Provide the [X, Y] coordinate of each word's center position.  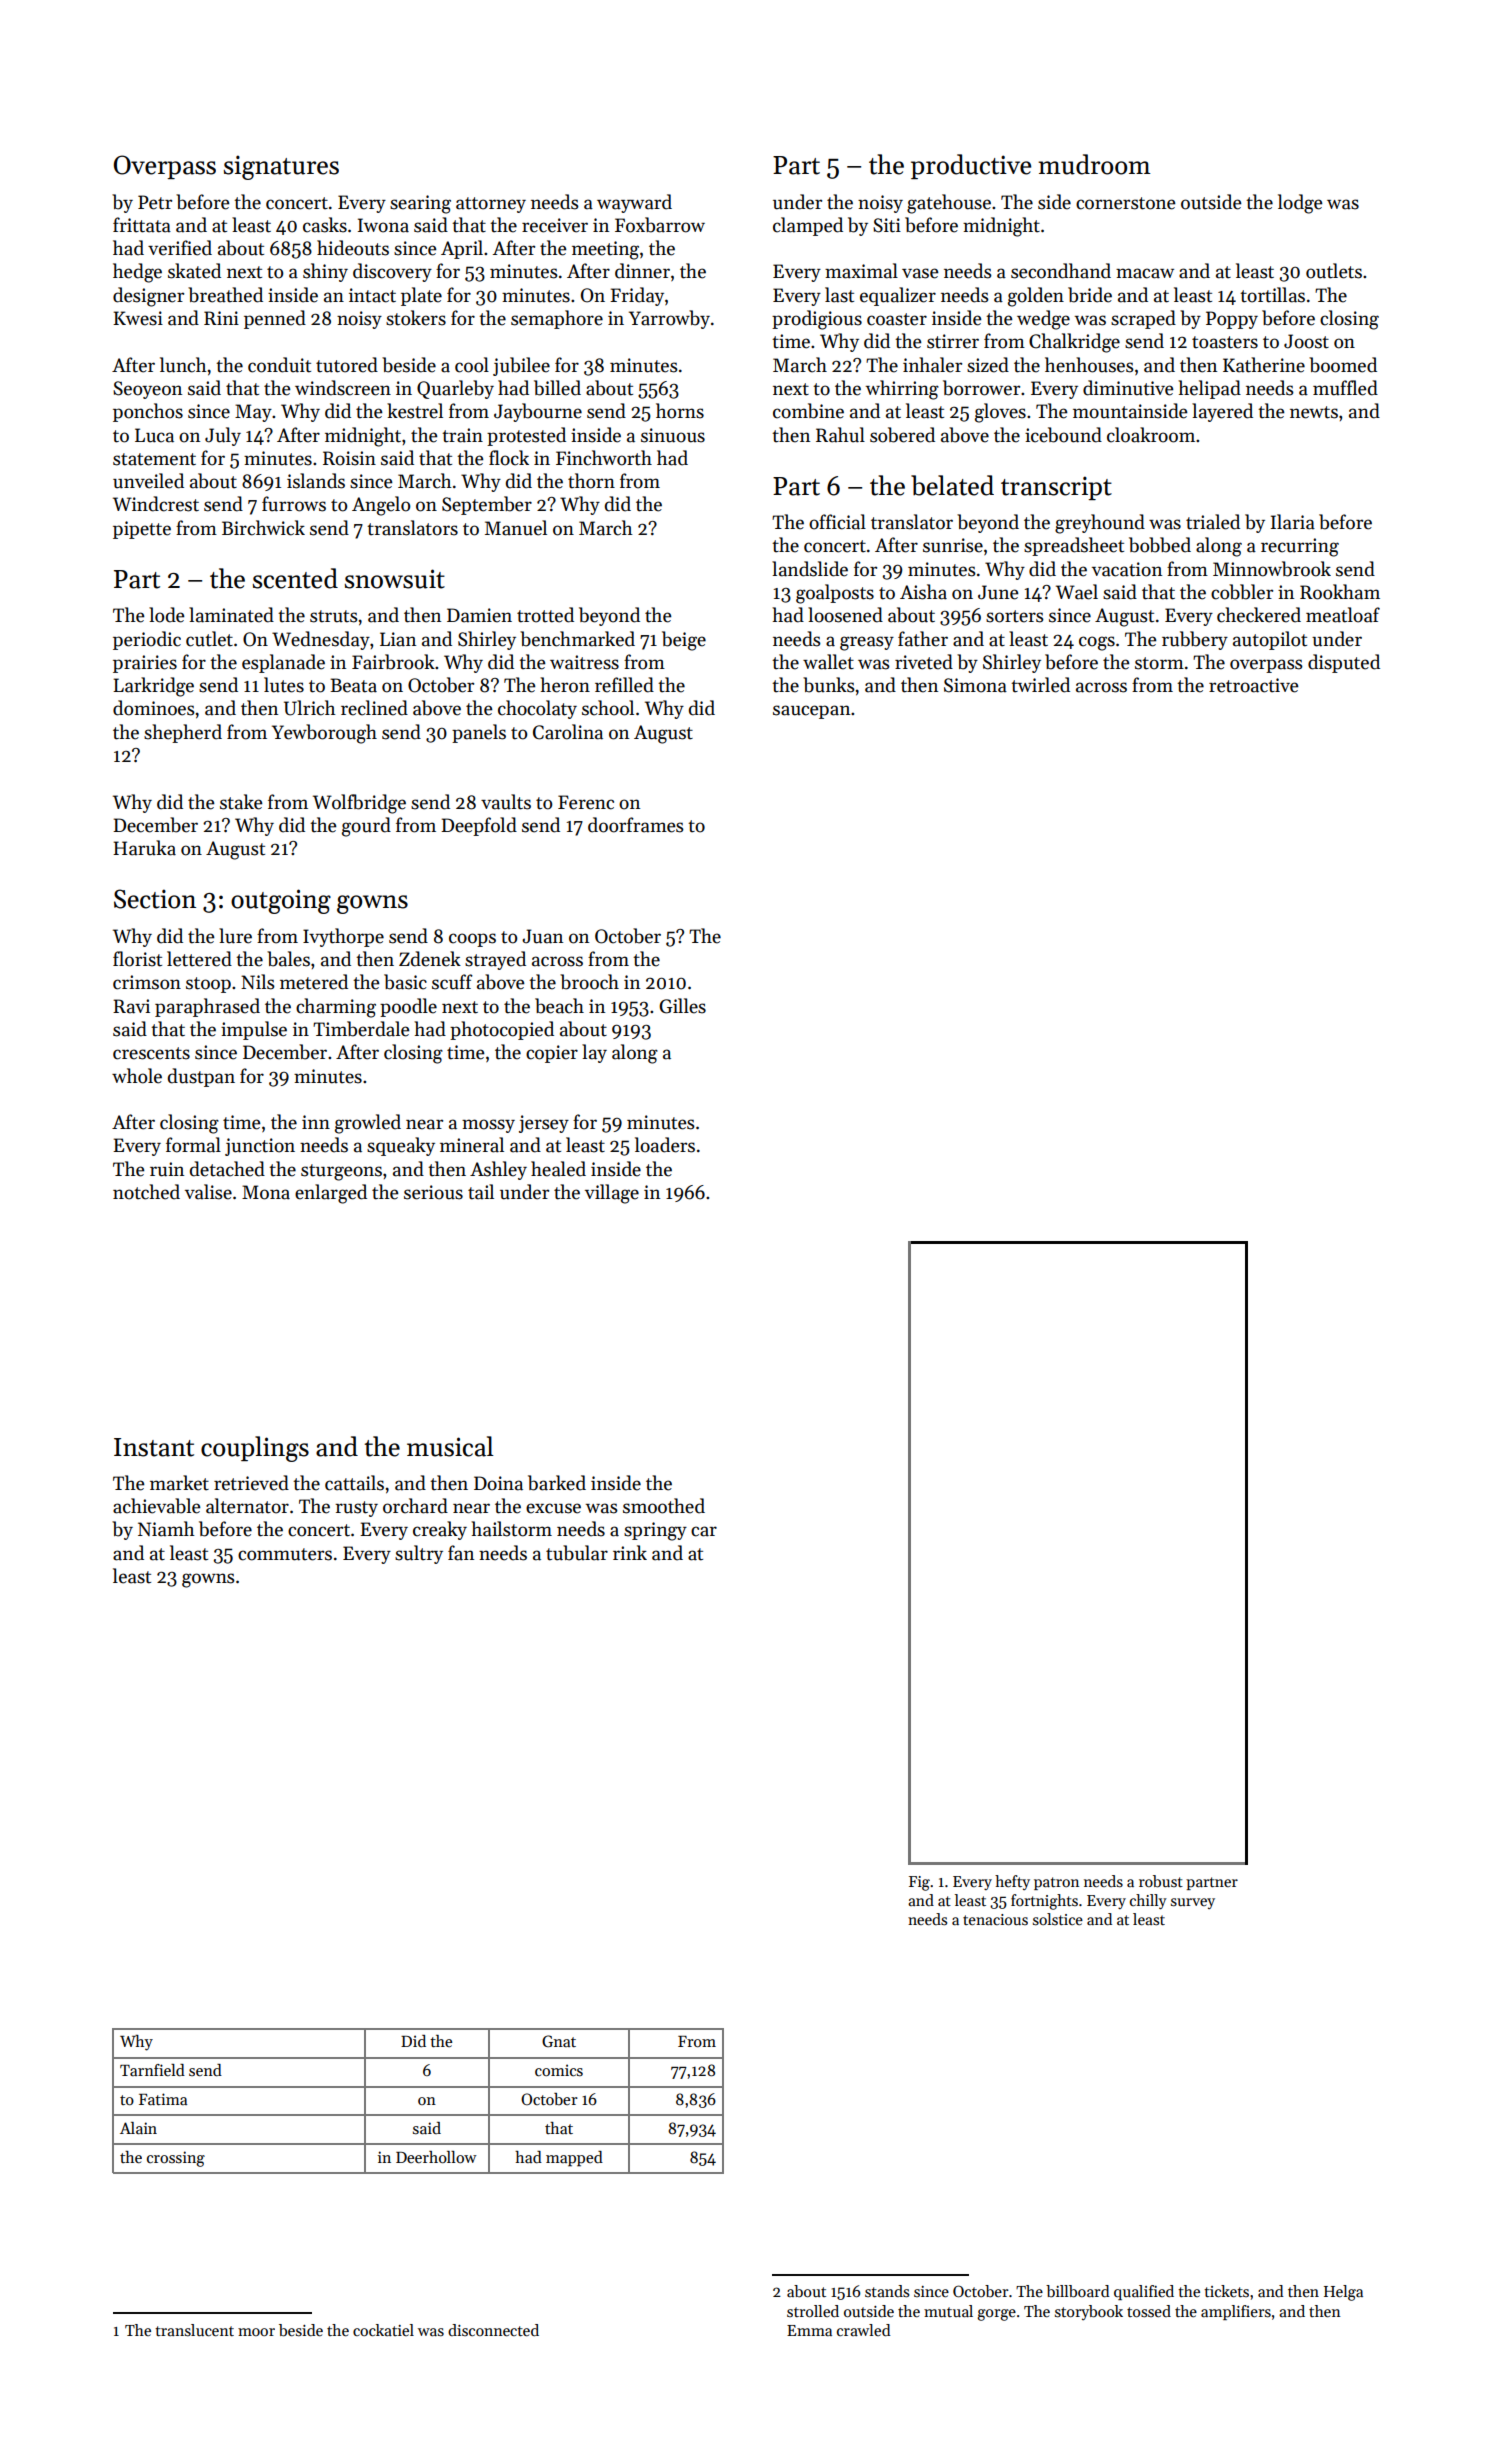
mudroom [1094, 164]
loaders [665, 1145]
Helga [1343, 2293]
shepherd [183, 733]
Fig [919, 1883]
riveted [924, 662]
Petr [155, 202]
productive [971, 166]
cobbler [1242, 592]
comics [559, 2070]
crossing [176, 2159]
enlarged [331, 1194]
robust [1161, 1881]
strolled [813, 2311]
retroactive [1254, 685]
